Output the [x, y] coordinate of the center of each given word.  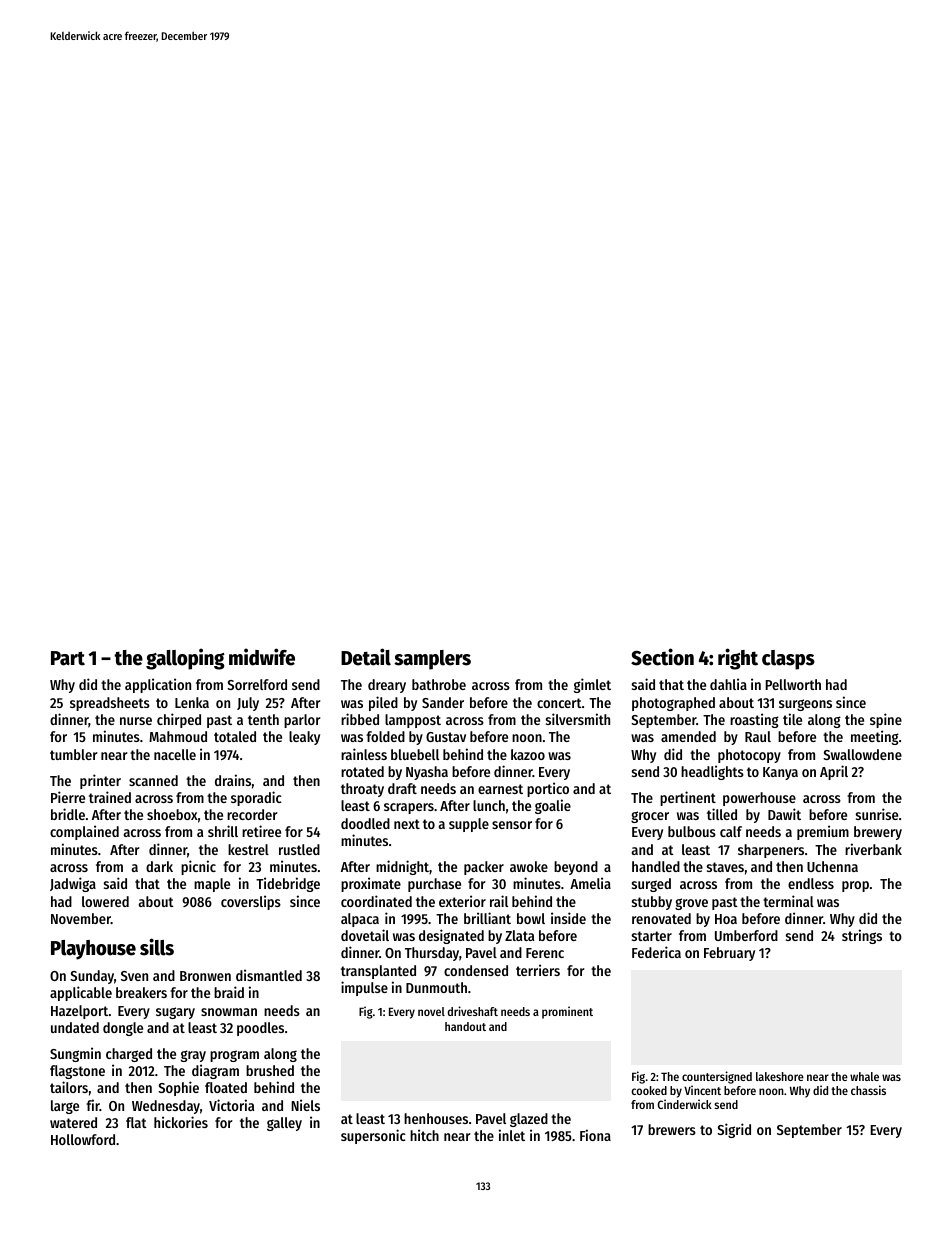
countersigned [717, 1077]
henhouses [436, 1118]
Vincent [702, 1090]
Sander [443, 702]
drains [233, 780]
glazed [529, 1120]
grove [691, 904]
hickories [181, 1122]
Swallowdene [862, 754]
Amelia [590, 883]
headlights [712, 772]
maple [212, 885]
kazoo [528, 754]
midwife [262, 657]
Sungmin [75, 1054]
